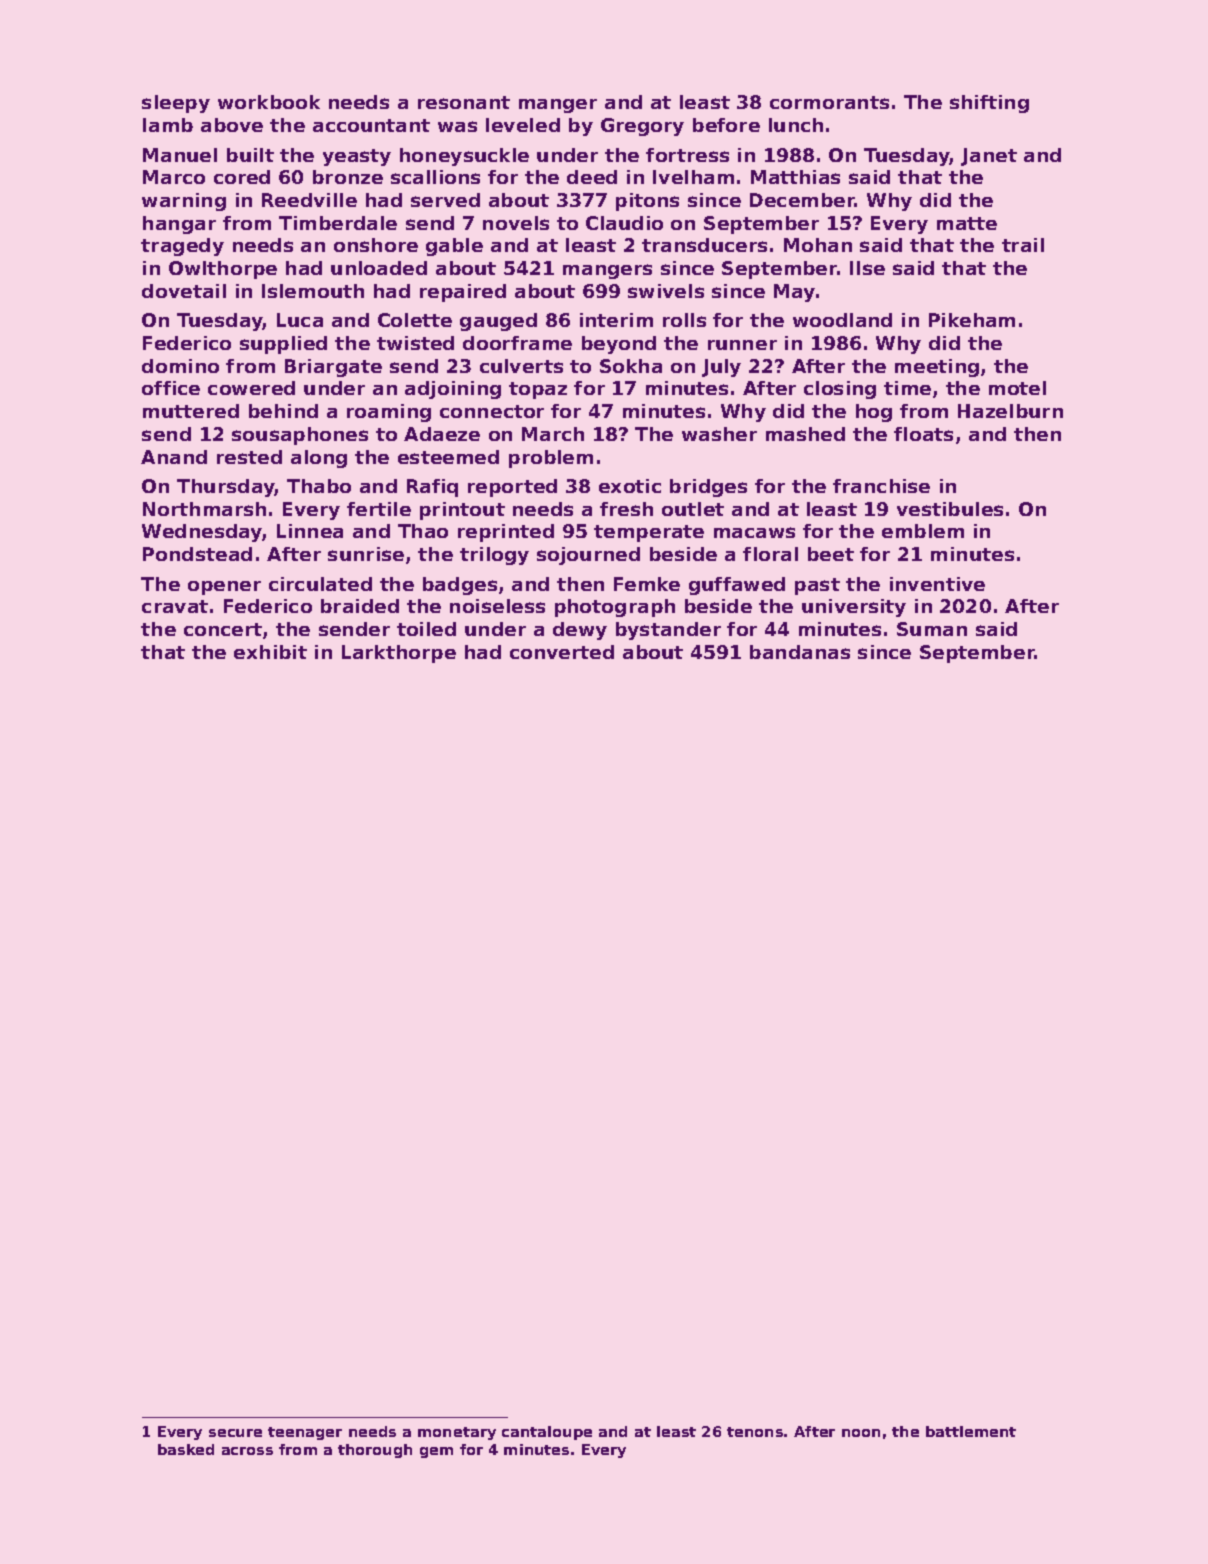  What do you see at coordinates (842, 320) in the page?
I see `woodland` at bounding box center [842, 320].
